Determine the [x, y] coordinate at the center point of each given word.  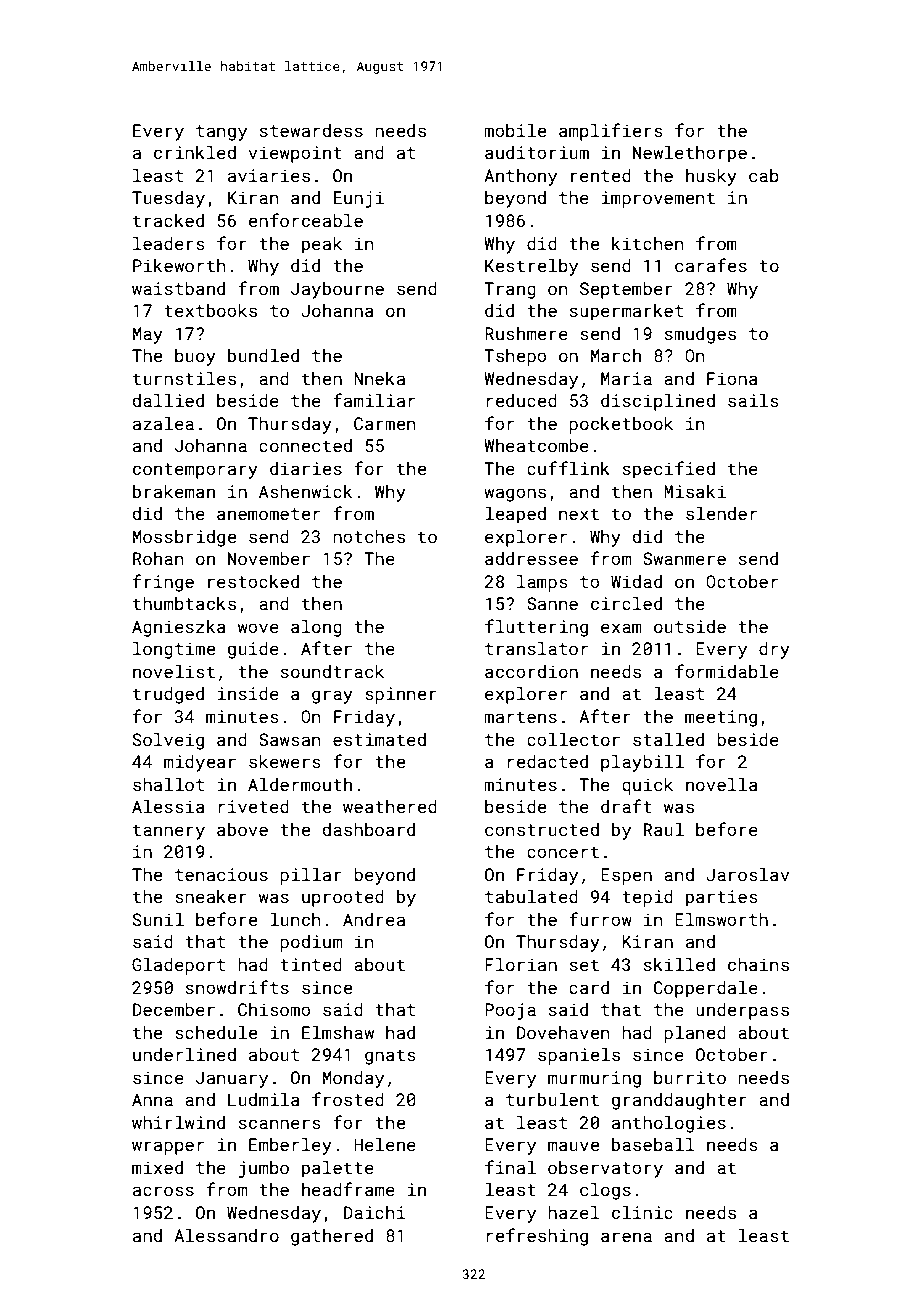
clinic [642, 1212]
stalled [668, 739]
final [510, 1167]
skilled [679, 964]
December [174, 1009]
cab [764, 175]
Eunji [359, 199]
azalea [163, 423]
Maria [626, 378]
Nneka [379, 378]
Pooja [510, 1011]
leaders [169, 243]
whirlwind [178, 1122]
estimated [379, 739]
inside [248, 693]
